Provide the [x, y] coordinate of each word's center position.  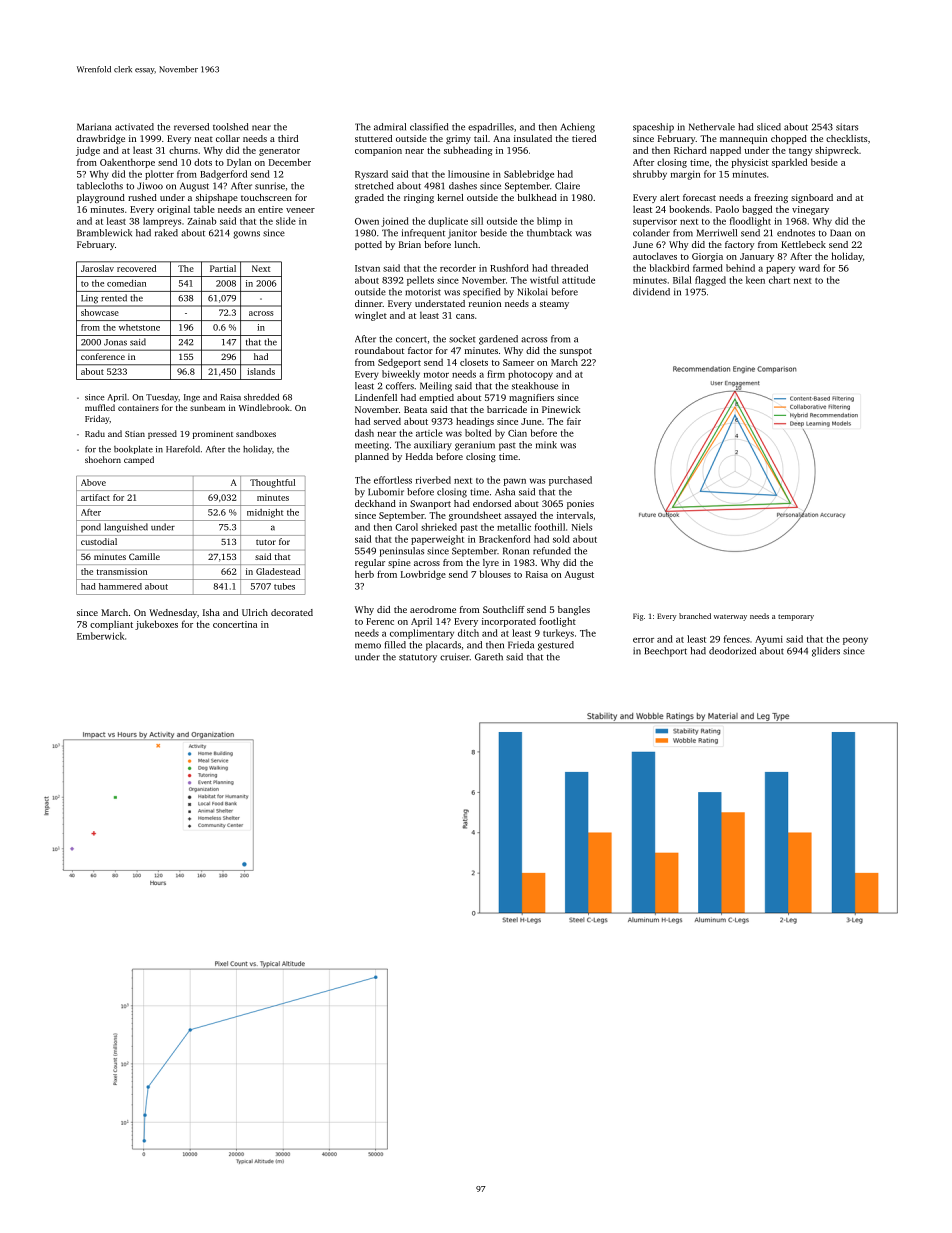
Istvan [367, 268]
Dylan [239, 163]
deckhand [375, 503]
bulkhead [537, 197]
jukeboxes [156, 625]
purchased [570, 481]
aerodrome [433, 609]
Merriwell [717, 233]
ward [809, 268]
